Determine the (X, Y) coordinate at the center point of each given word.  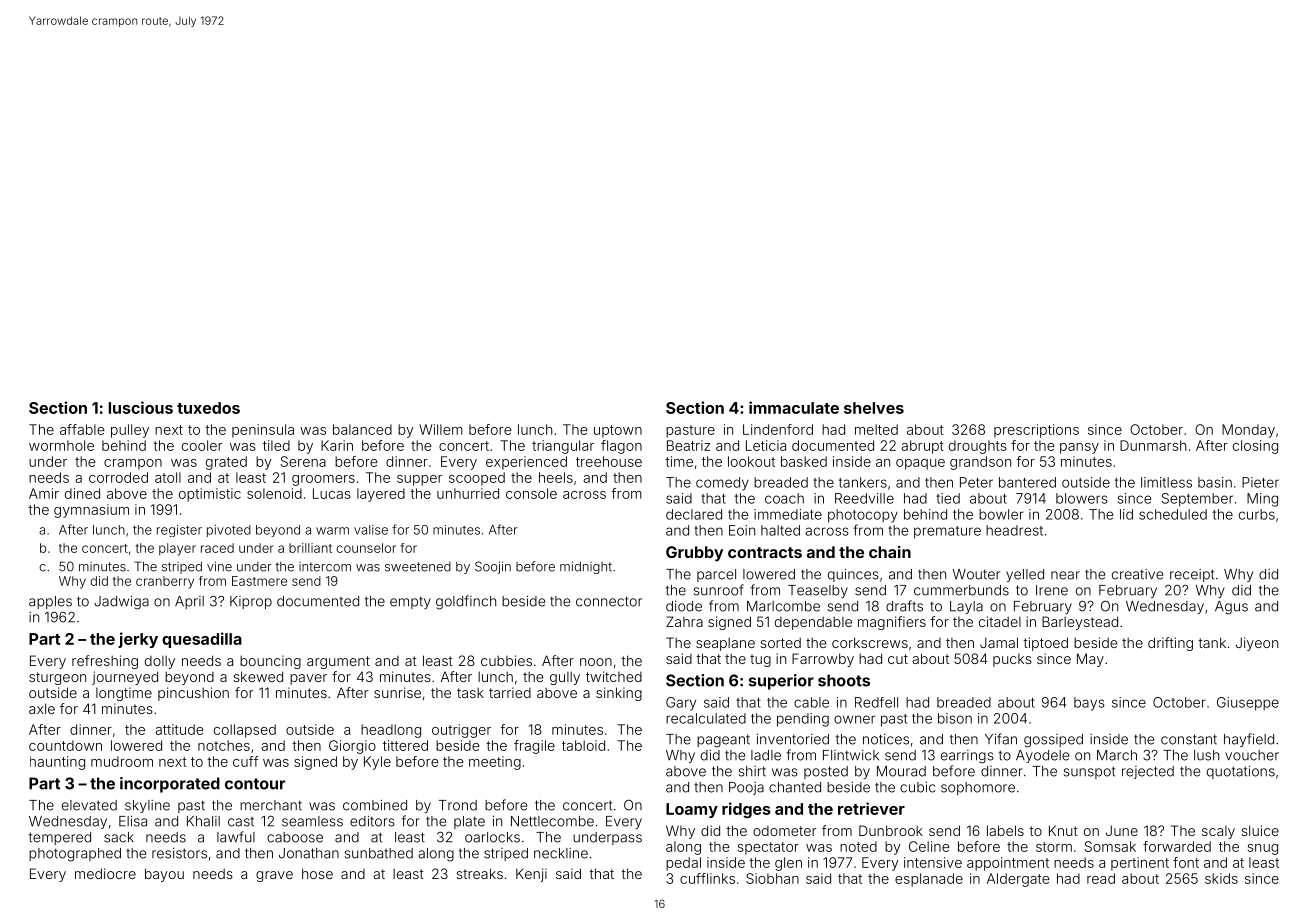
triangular (563, 447)
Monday (1248, 431)
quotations (1241, 772)
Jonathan (309, 853)
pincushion (193, 694)
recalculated (706, 718)
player (177, 549)
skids (1221, 878)
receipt (1192, 575)
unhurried (468, 493)
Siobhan (772, 878)
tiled (276, 445)
